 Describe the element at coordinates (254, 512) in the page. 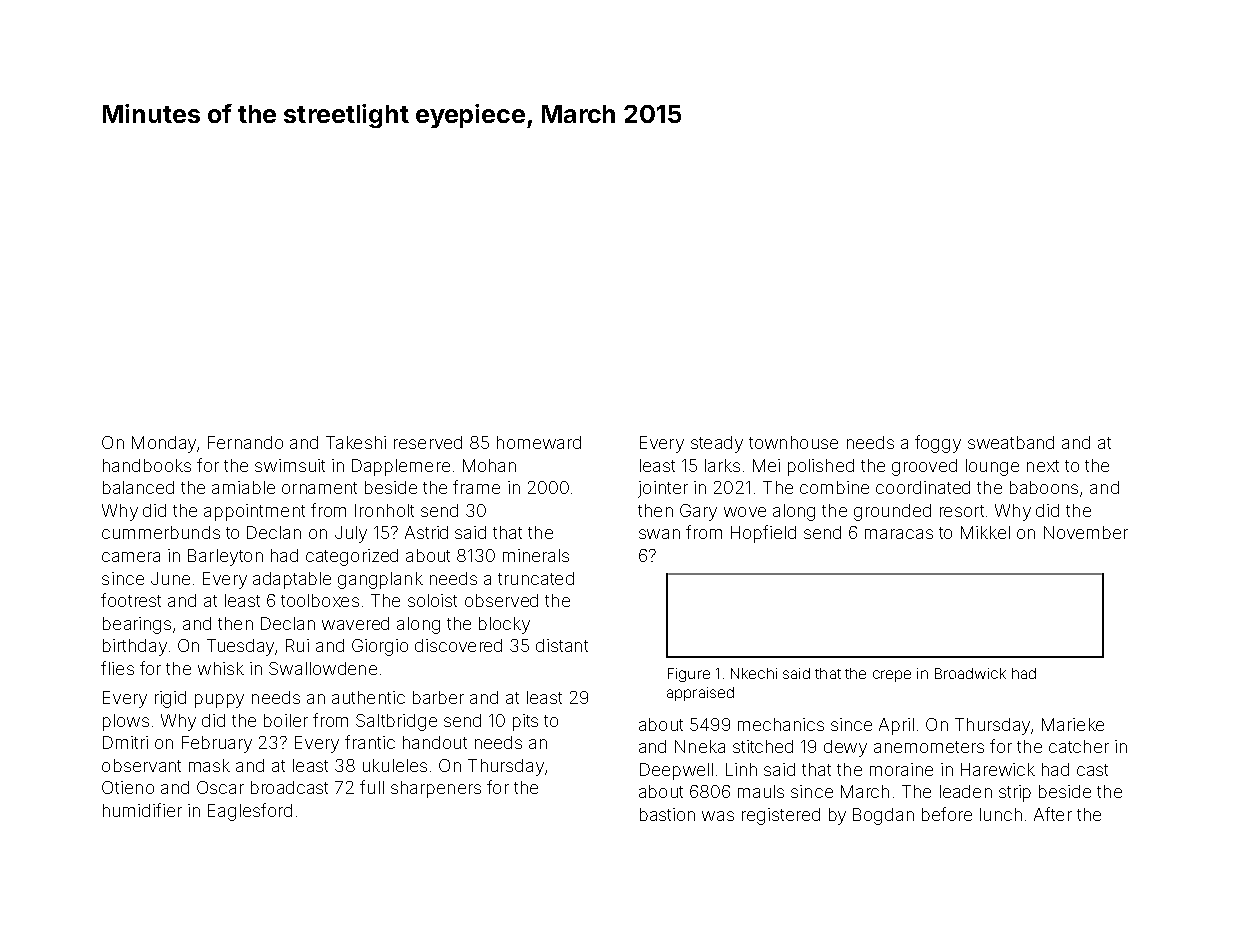

I see `appointment` at that location.
